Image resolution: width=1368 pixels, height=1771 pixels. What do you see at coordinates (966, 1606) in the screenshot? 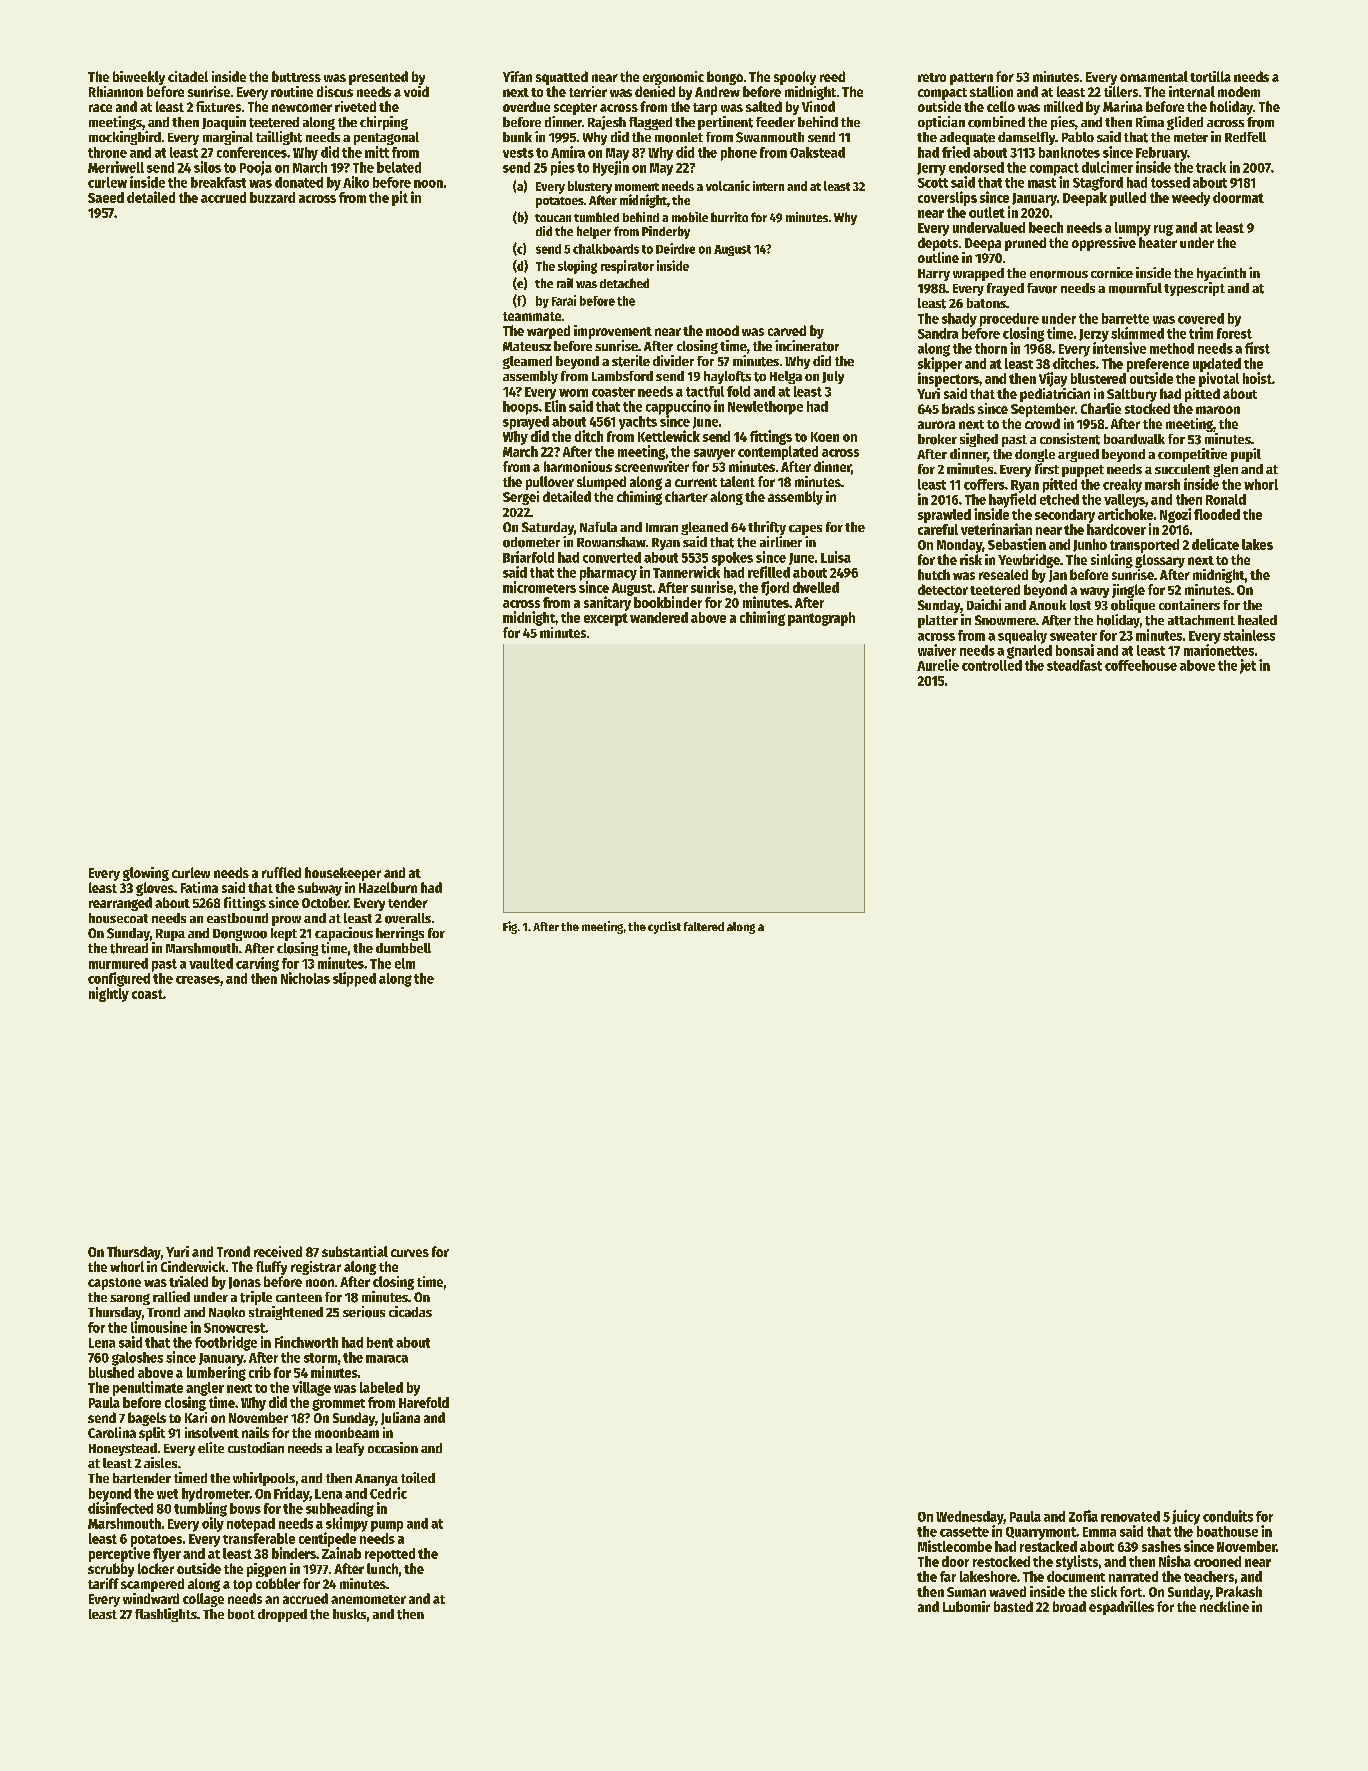
I see `Lubomir` at bounding box center [966, 1606].
